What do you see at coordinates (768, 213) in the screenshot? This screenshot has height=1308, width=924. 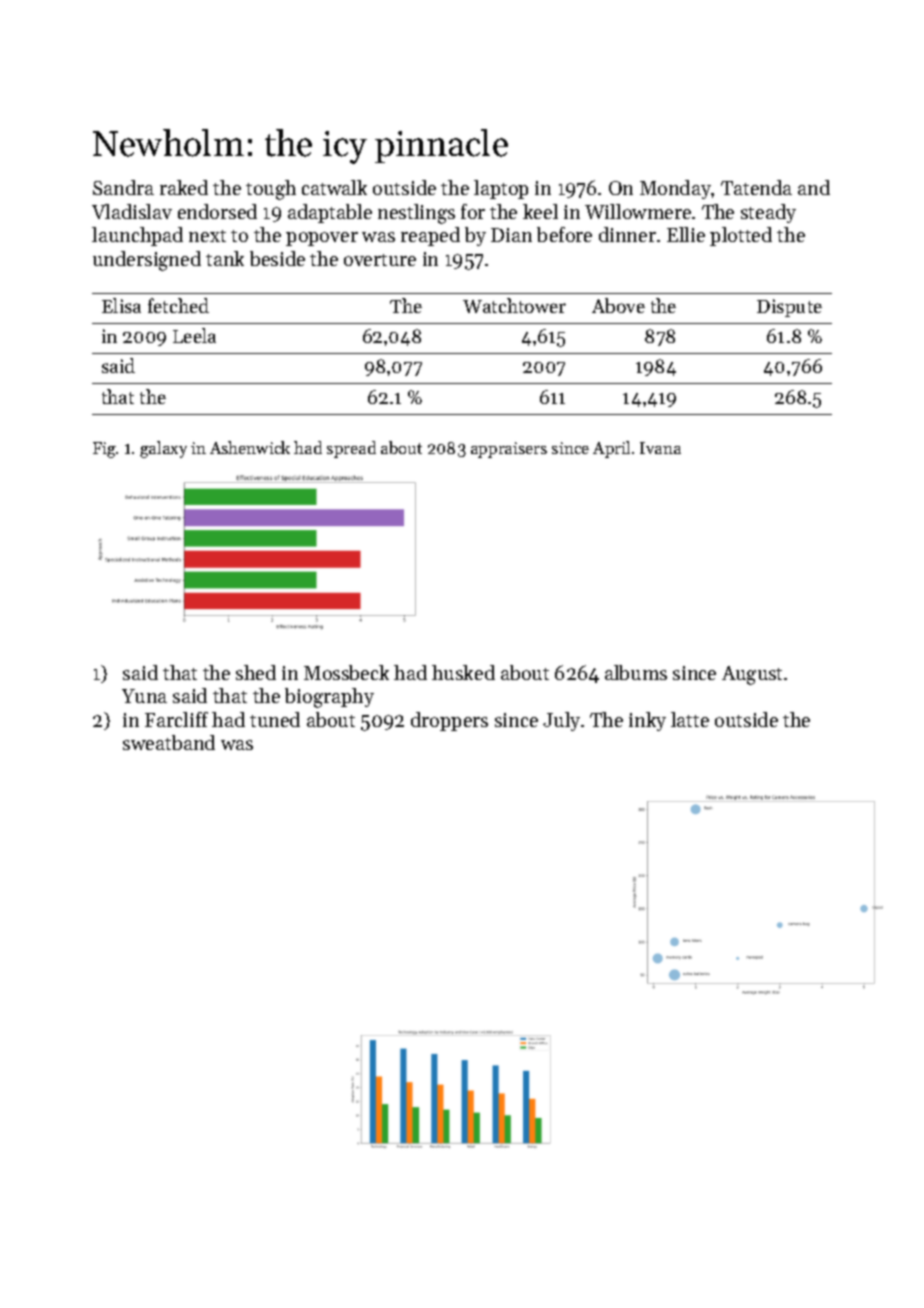 I see `steady` at bounding box center [768, 213].
